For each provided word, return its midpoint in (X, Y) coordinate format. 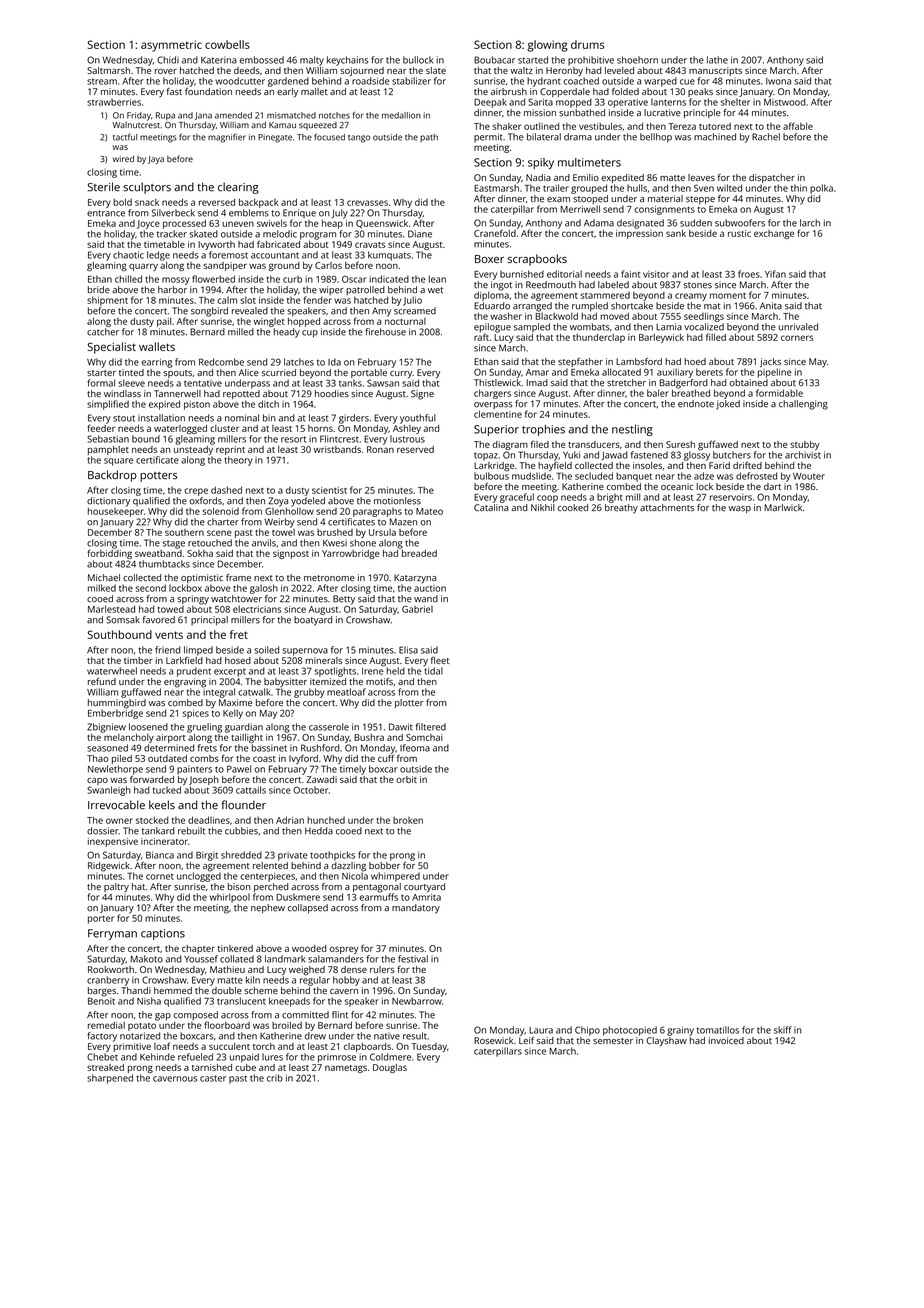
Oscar (354, 279)
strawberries (114, 102)
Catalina (491, 508)
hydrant (544, 82)
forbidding (109, 554)
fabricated (278, 244)
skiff (783, 1030)
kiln (253, 980)
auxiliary (675, 373)
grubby (309, 693)
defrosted (756, 476)
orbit (406, 779)
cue (687, 82)
